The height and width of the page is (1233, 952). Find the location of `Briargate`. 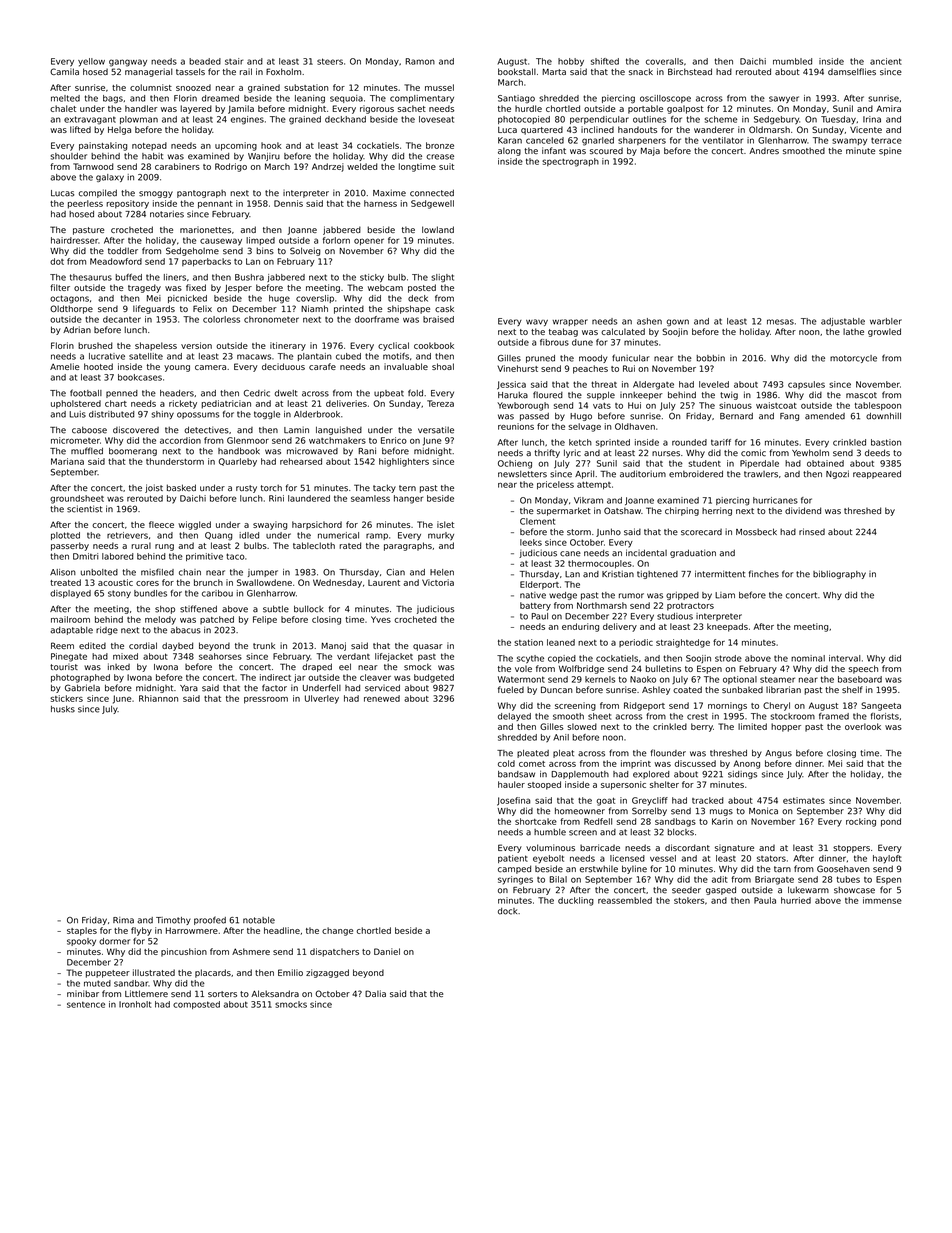

Briargate is located at coordinates (774, 880).
